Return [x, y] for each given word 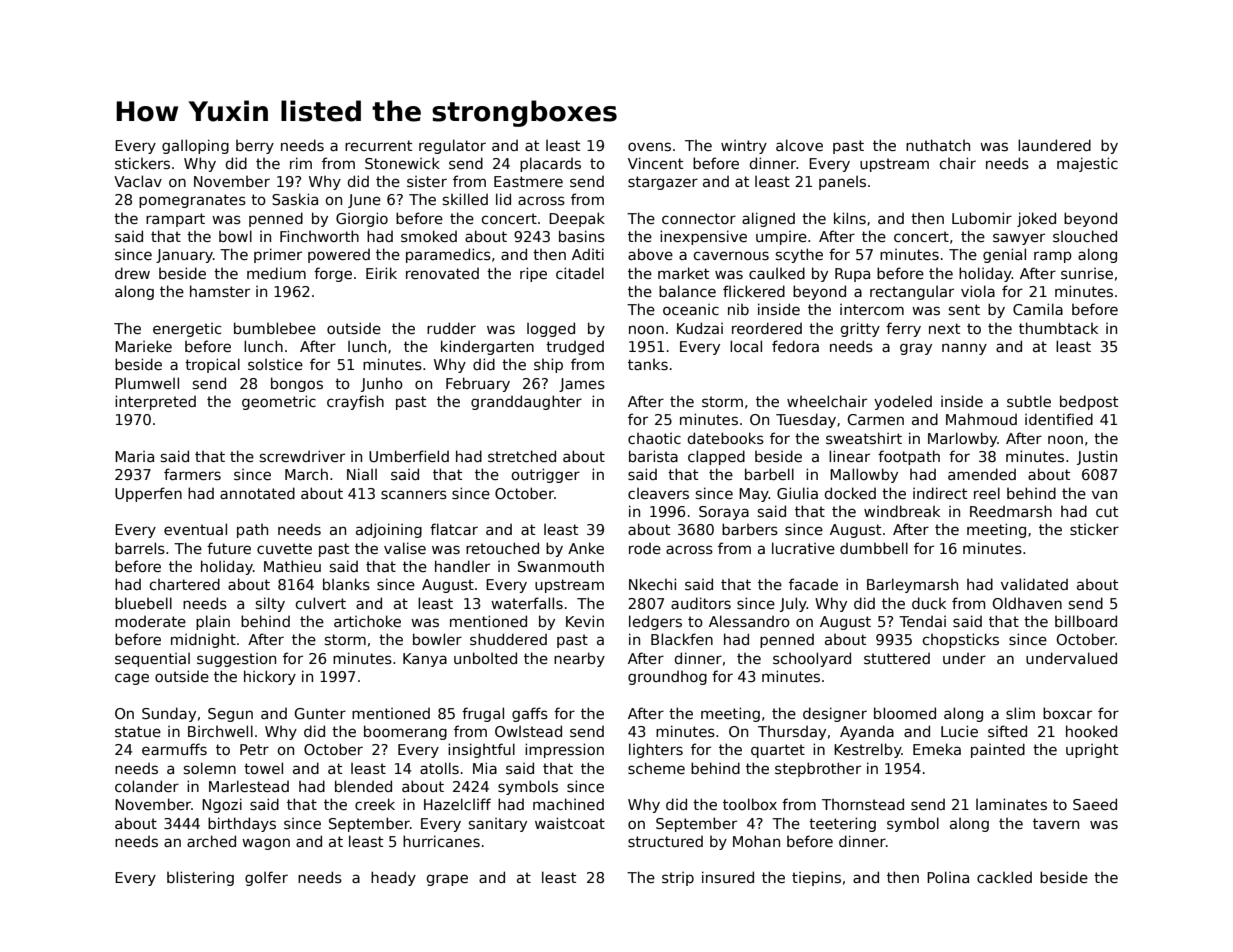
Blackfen [682, 639]
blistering [200, 878]
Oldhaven [1027, 603]
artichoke [367, 621]
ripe [533, 274]
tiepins [816, 878]
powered [339, 256]
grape [447, 880]
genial [1004, 255]
